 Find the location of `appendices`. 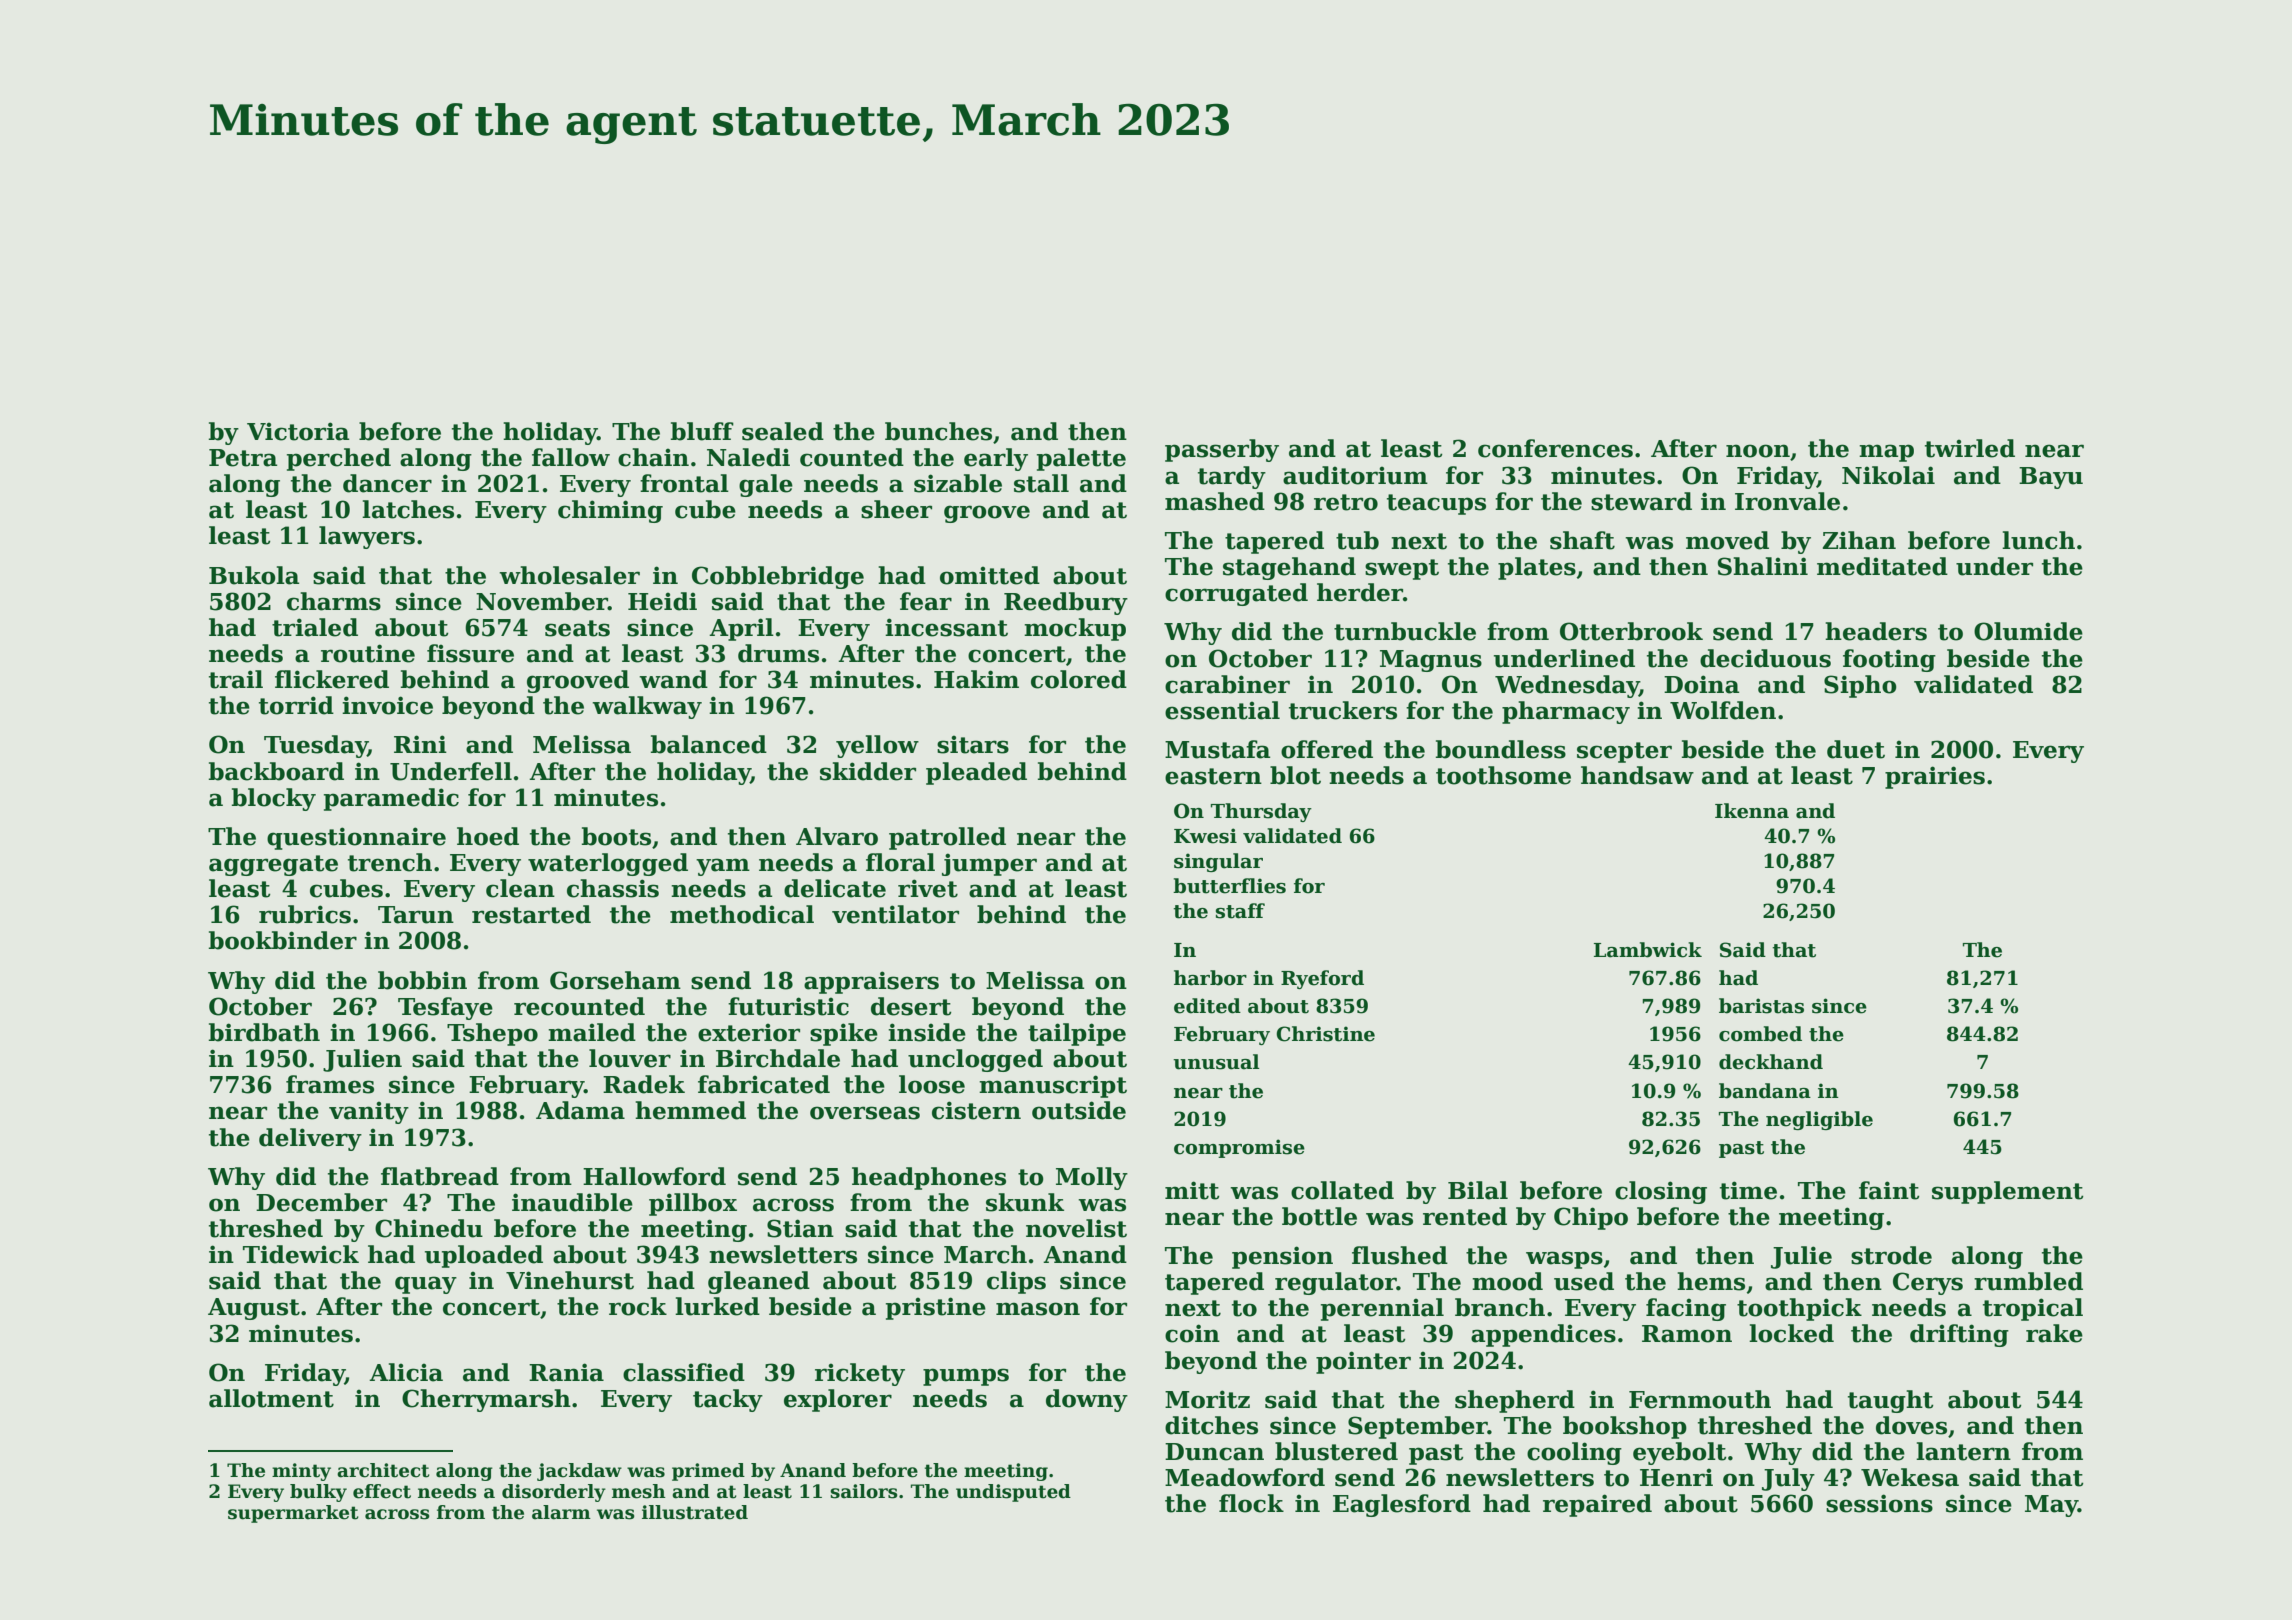

appendices is located at coordinates (1543, 1335).
